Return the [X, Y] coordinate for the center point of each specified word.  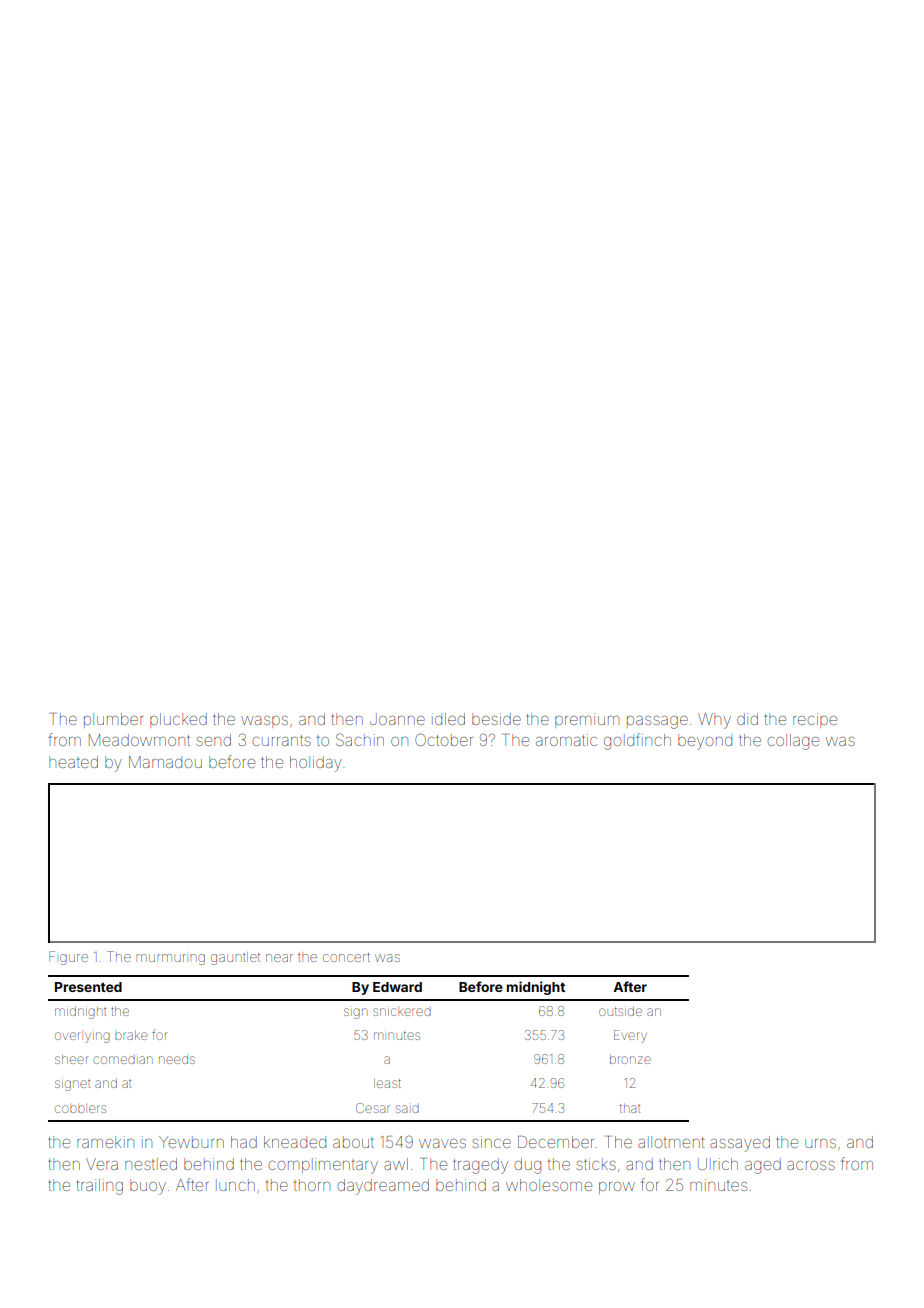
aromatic [566, 740]
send [213, 740]
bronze [630, 1060]
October [444, 739]
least [387, 1083]
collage [793, 742]
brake [131, 1035]
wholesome [549, 1185]
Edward [397, 987]
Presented [88, 987]
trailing [99, 1187]
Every [630, 1036]
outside [620, 1011]
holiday [316, 764]
